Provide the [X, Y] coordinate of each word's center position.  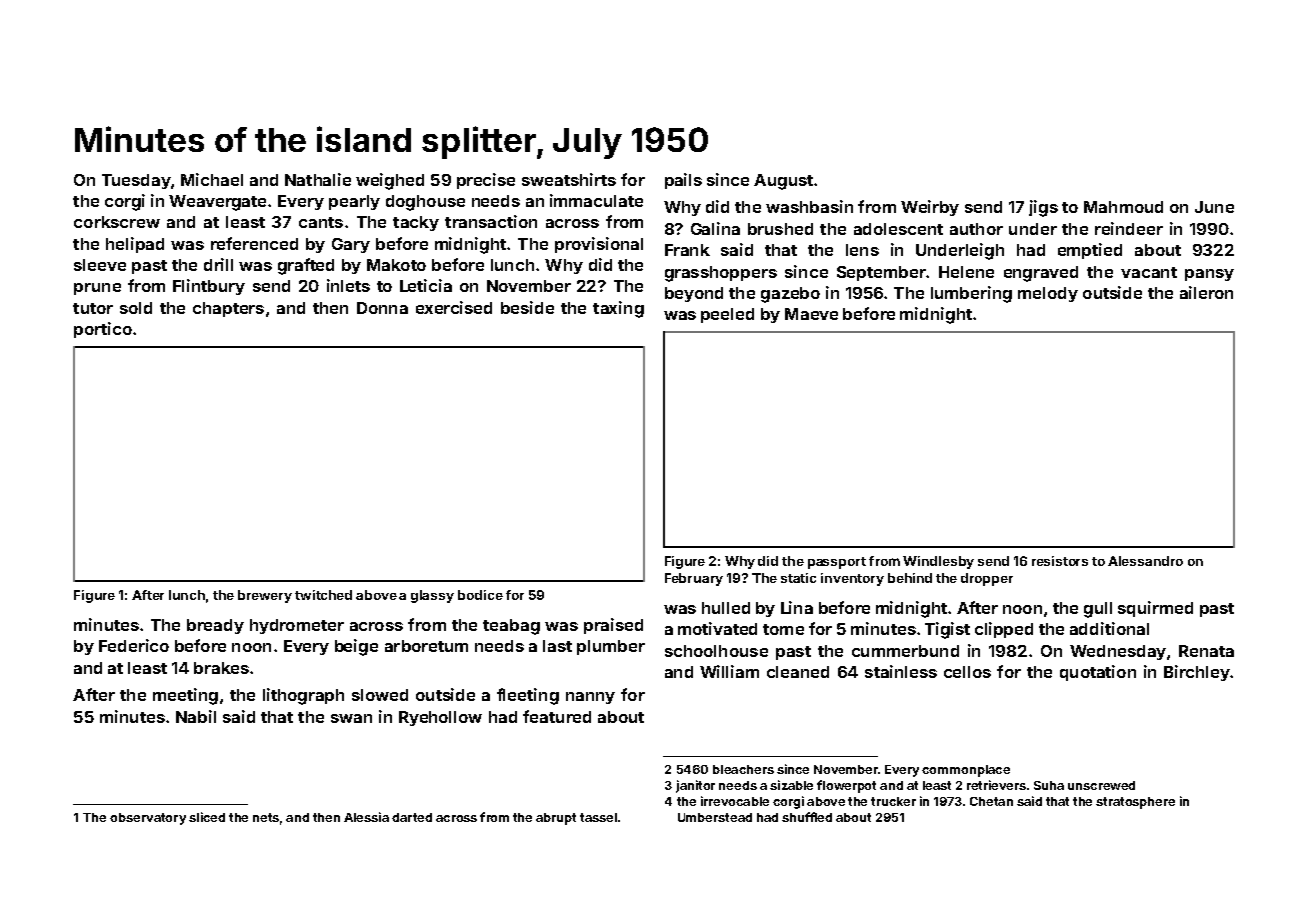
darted [412, 817]
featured [557, 716]
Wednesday [1118, 652]
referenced [254, 243]
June [1214, 207]
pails [683, 181]
